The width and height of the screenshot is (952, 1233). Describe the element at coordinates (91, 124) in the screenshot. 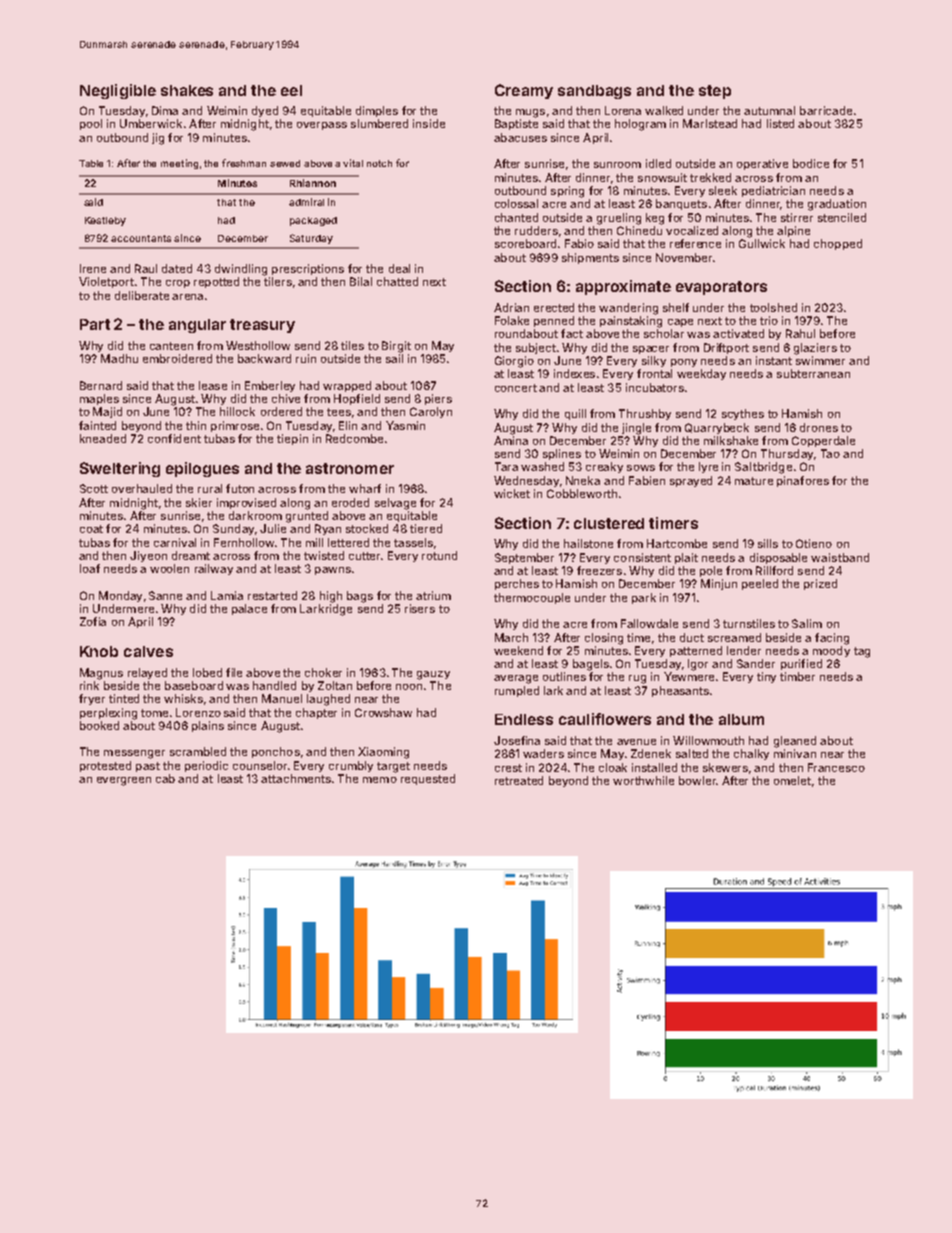

I see `pool` at that location.
